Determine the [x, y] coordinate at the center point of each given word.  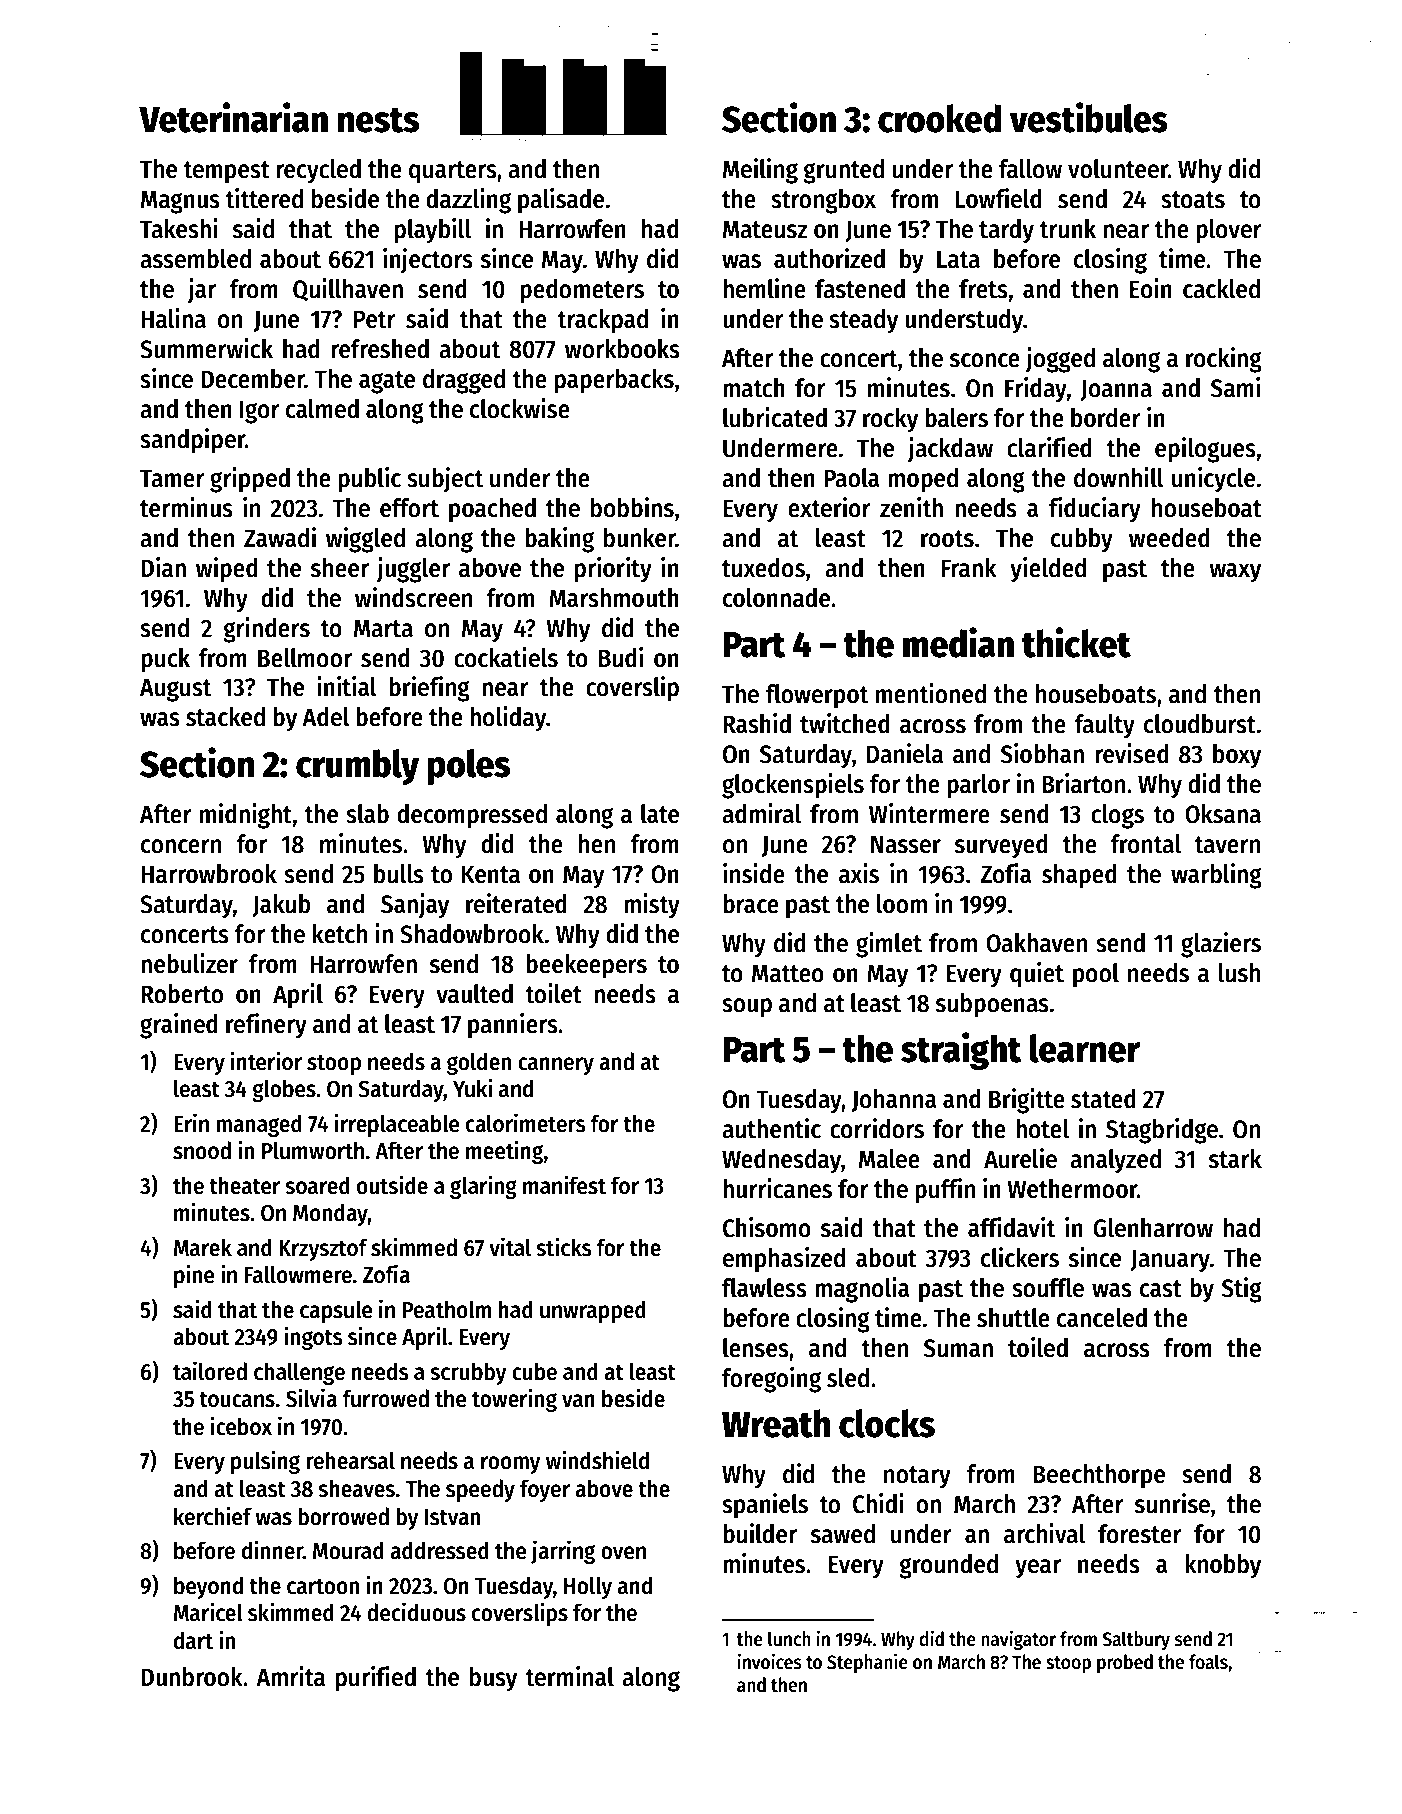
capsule [336, 1311]
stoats [1193, 200]
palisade [561, 201]
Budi [621, 657]
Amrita [290, 1676]
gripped [250, 480]
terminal [569, 1676]
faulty [1104, 726]
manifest [564, 1185]
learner [1084, 1048]
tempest [226, 172]
